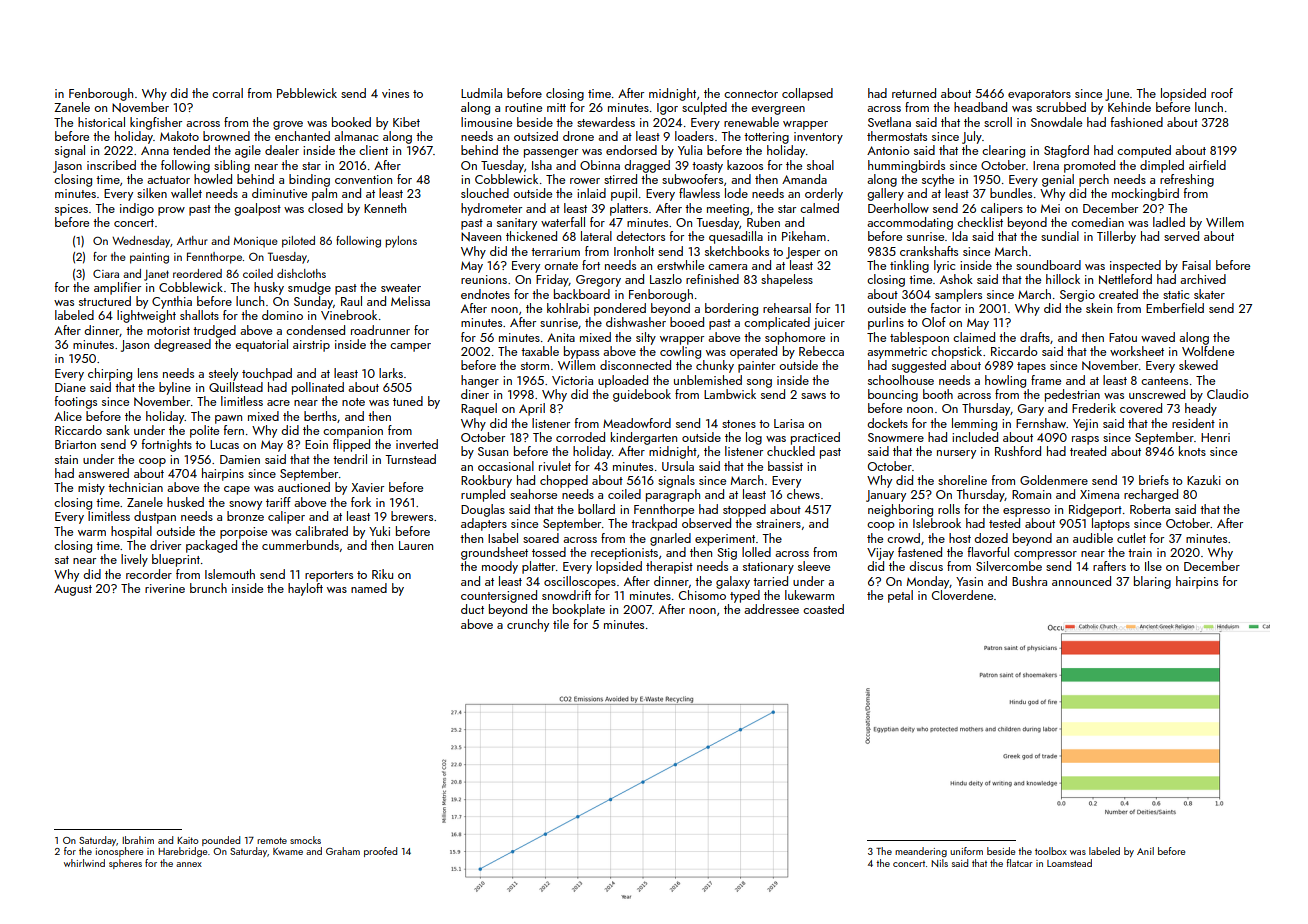  Describe the element at coordinates (261, 345) in the screenshot. I see `equatorial` at that location.
